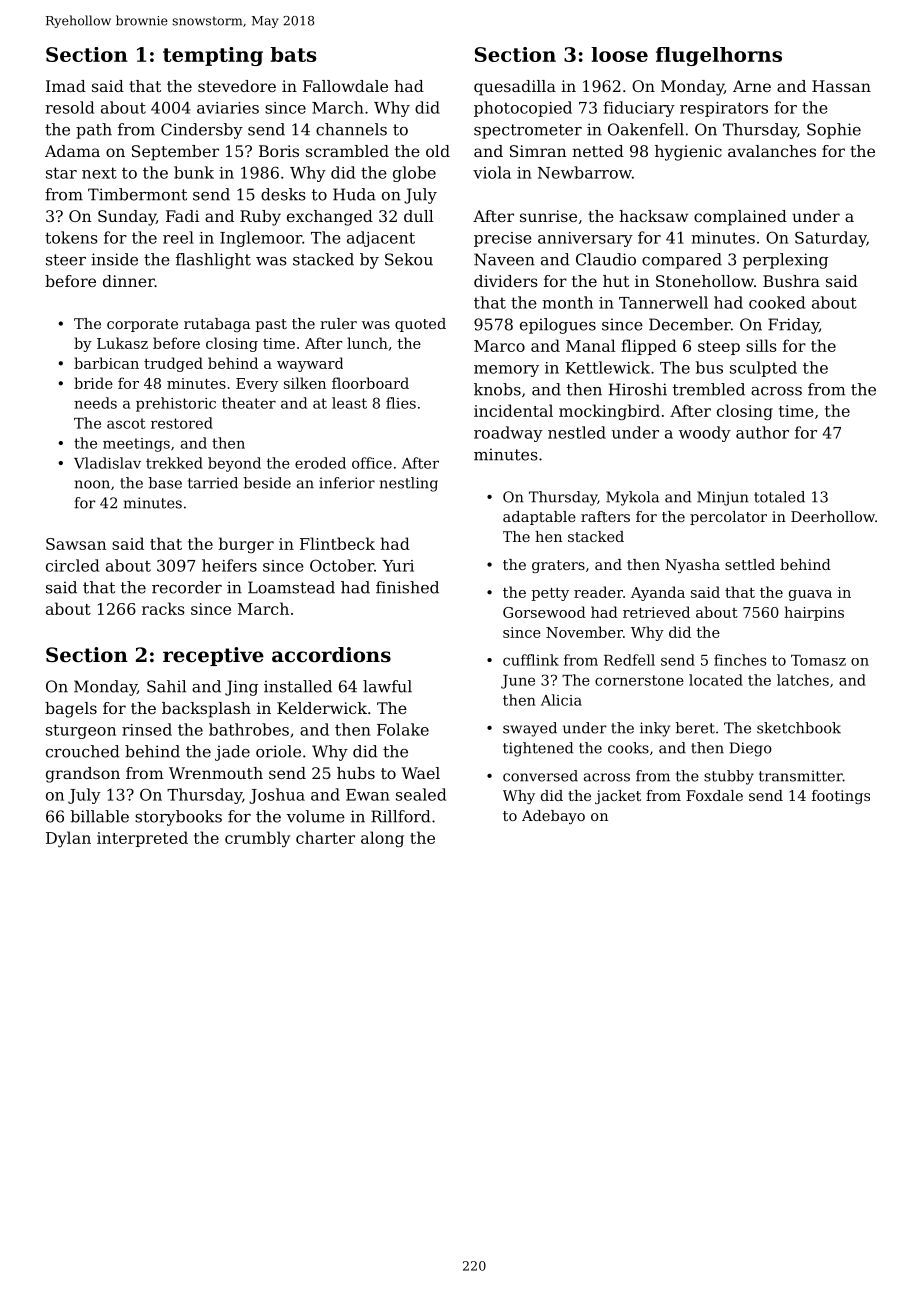 The height and width of the screenshot is (1308, 924). Describe the element at coordinates (598, 151) in the screenshot. I see `netted` at that location.
